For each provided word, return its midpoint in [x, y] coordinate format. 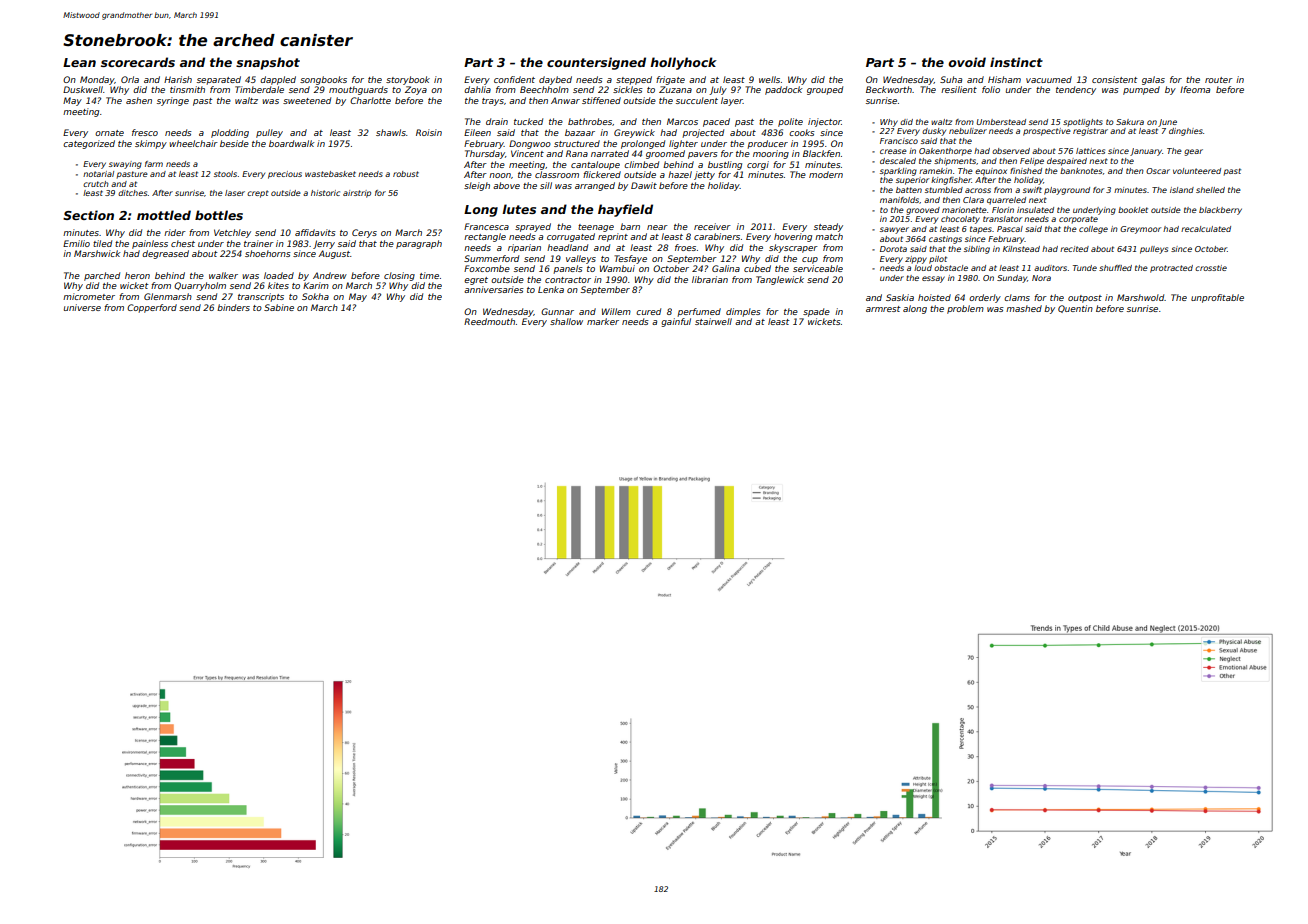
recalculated [1206, 229]
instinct [1016, 62]
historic [325, 193]
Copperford [152, 308]
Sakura [1130, 122]
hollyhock [683, 63]
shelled [1210, 190]
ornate [109, 133]
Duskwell [83, 89]
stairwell [713, 321]
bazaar [580, 132]
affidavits [315, 232]
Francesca [486, 226]
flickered [602, 174]
